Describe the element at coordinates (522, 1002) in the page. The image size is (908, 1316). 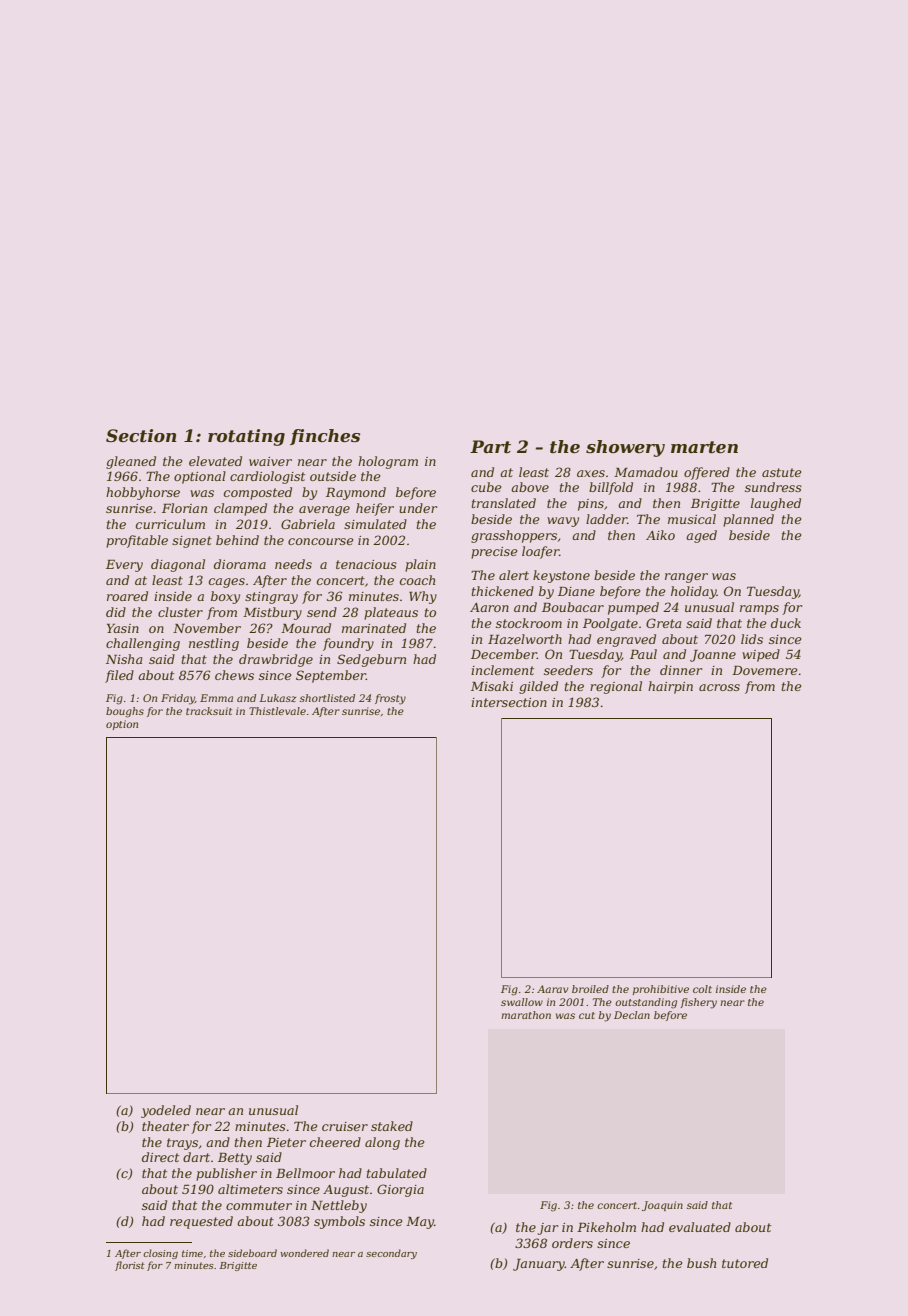
I see `swallow` at that location.
